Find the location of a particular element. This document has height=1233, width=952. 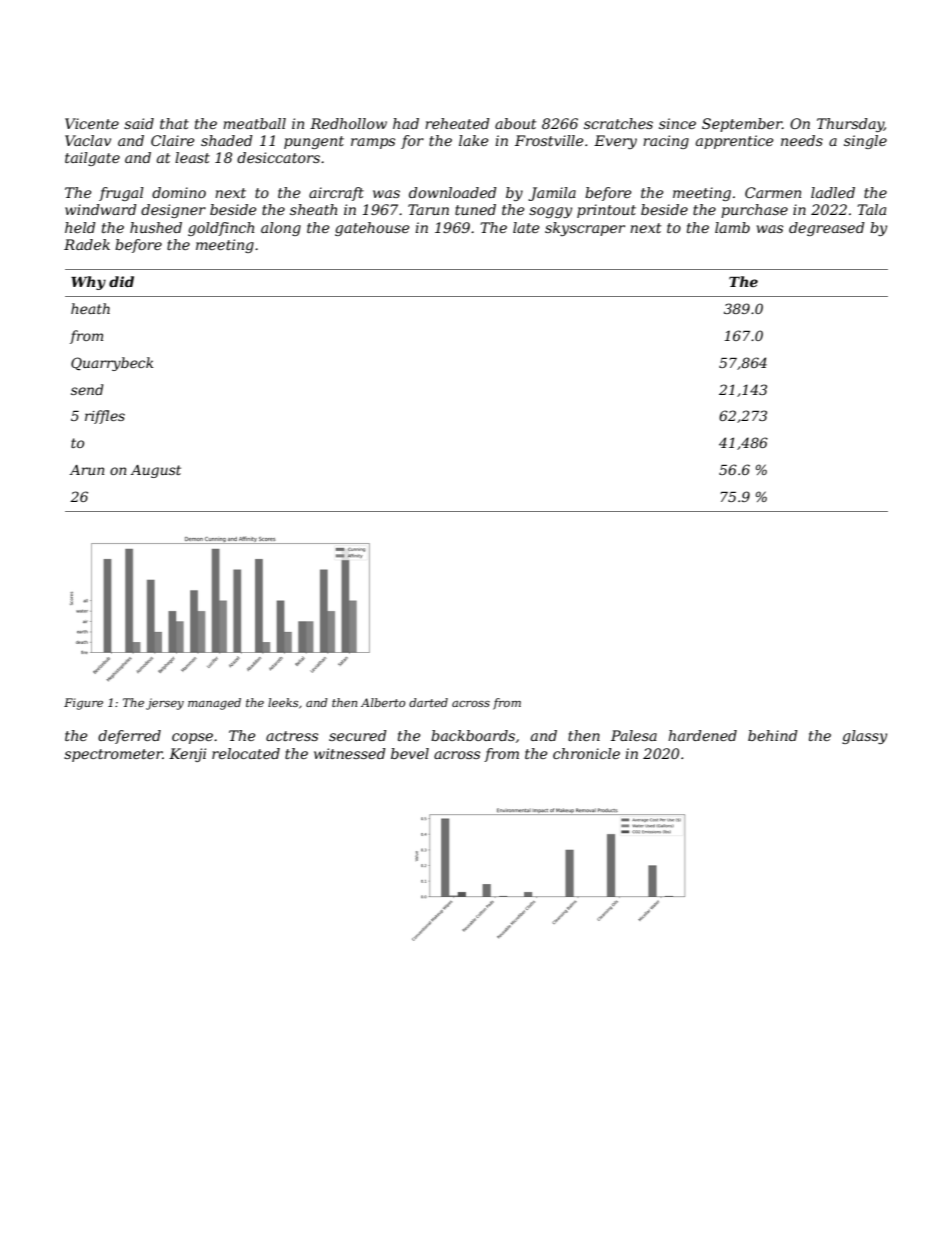

Alberto is located at coordinates (383, 702).
